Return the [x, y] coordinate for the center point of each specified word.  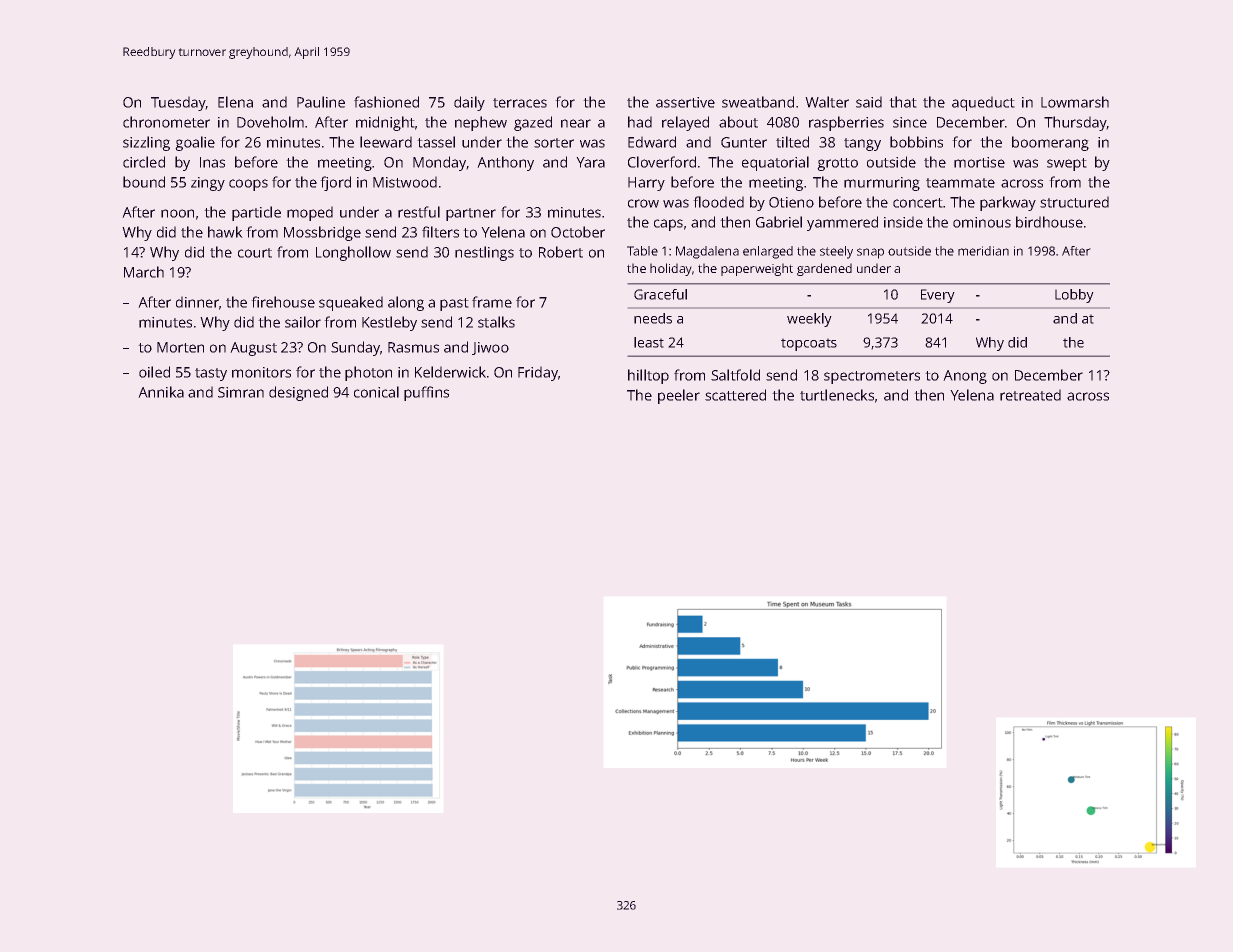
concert [918, 203]
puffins [426, 393]
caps [668, 225]
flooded [718, 202]
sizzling [146, 143]
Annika [161, 392]
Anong [965, 377]
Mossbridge [322, 233]
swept [1067, 164]
